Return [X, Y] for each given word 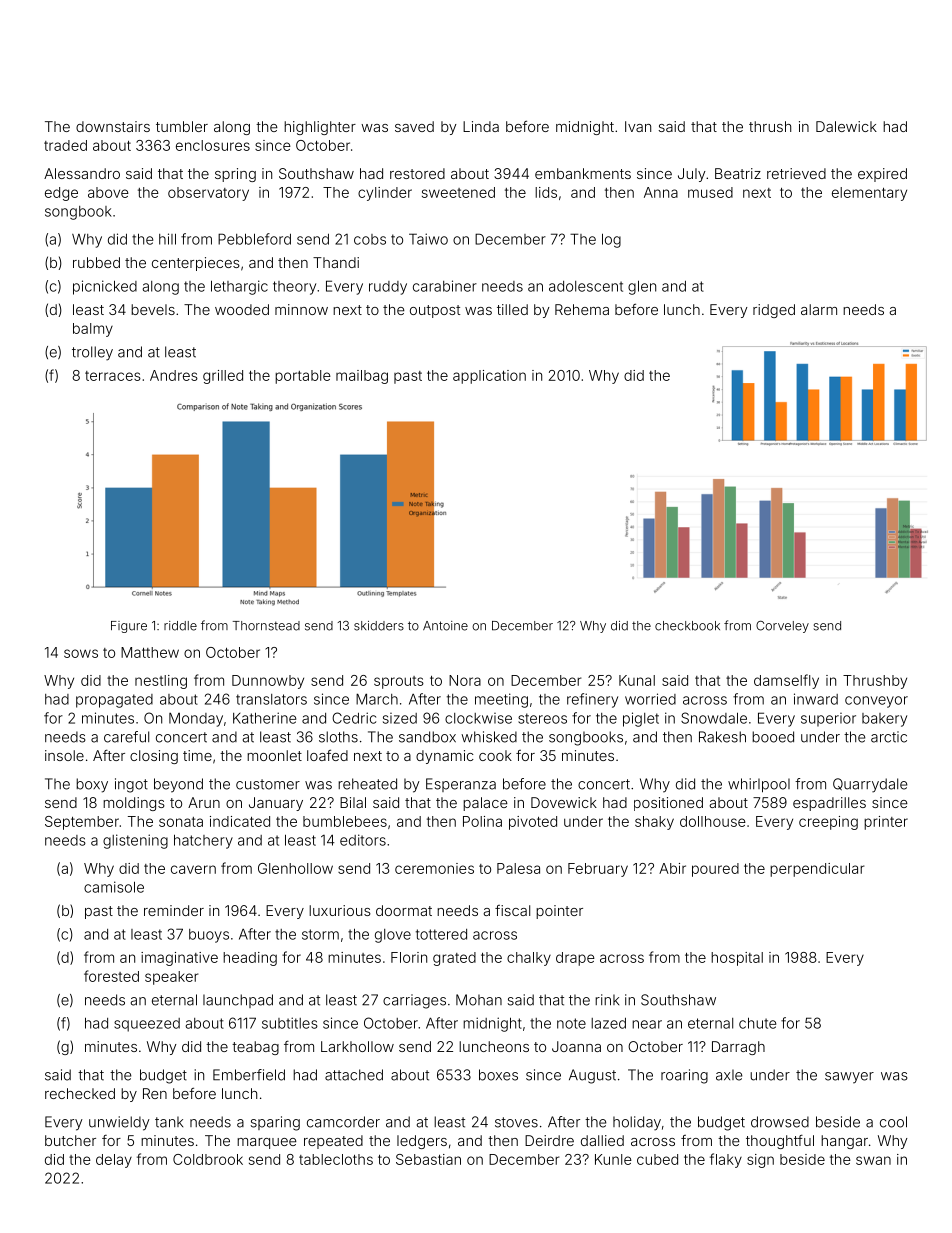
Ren [155, 1093]
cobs [370, 239]
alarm [819, 309]
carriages [414, 1001]
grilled [223, 377]
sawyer [849, 1078]
